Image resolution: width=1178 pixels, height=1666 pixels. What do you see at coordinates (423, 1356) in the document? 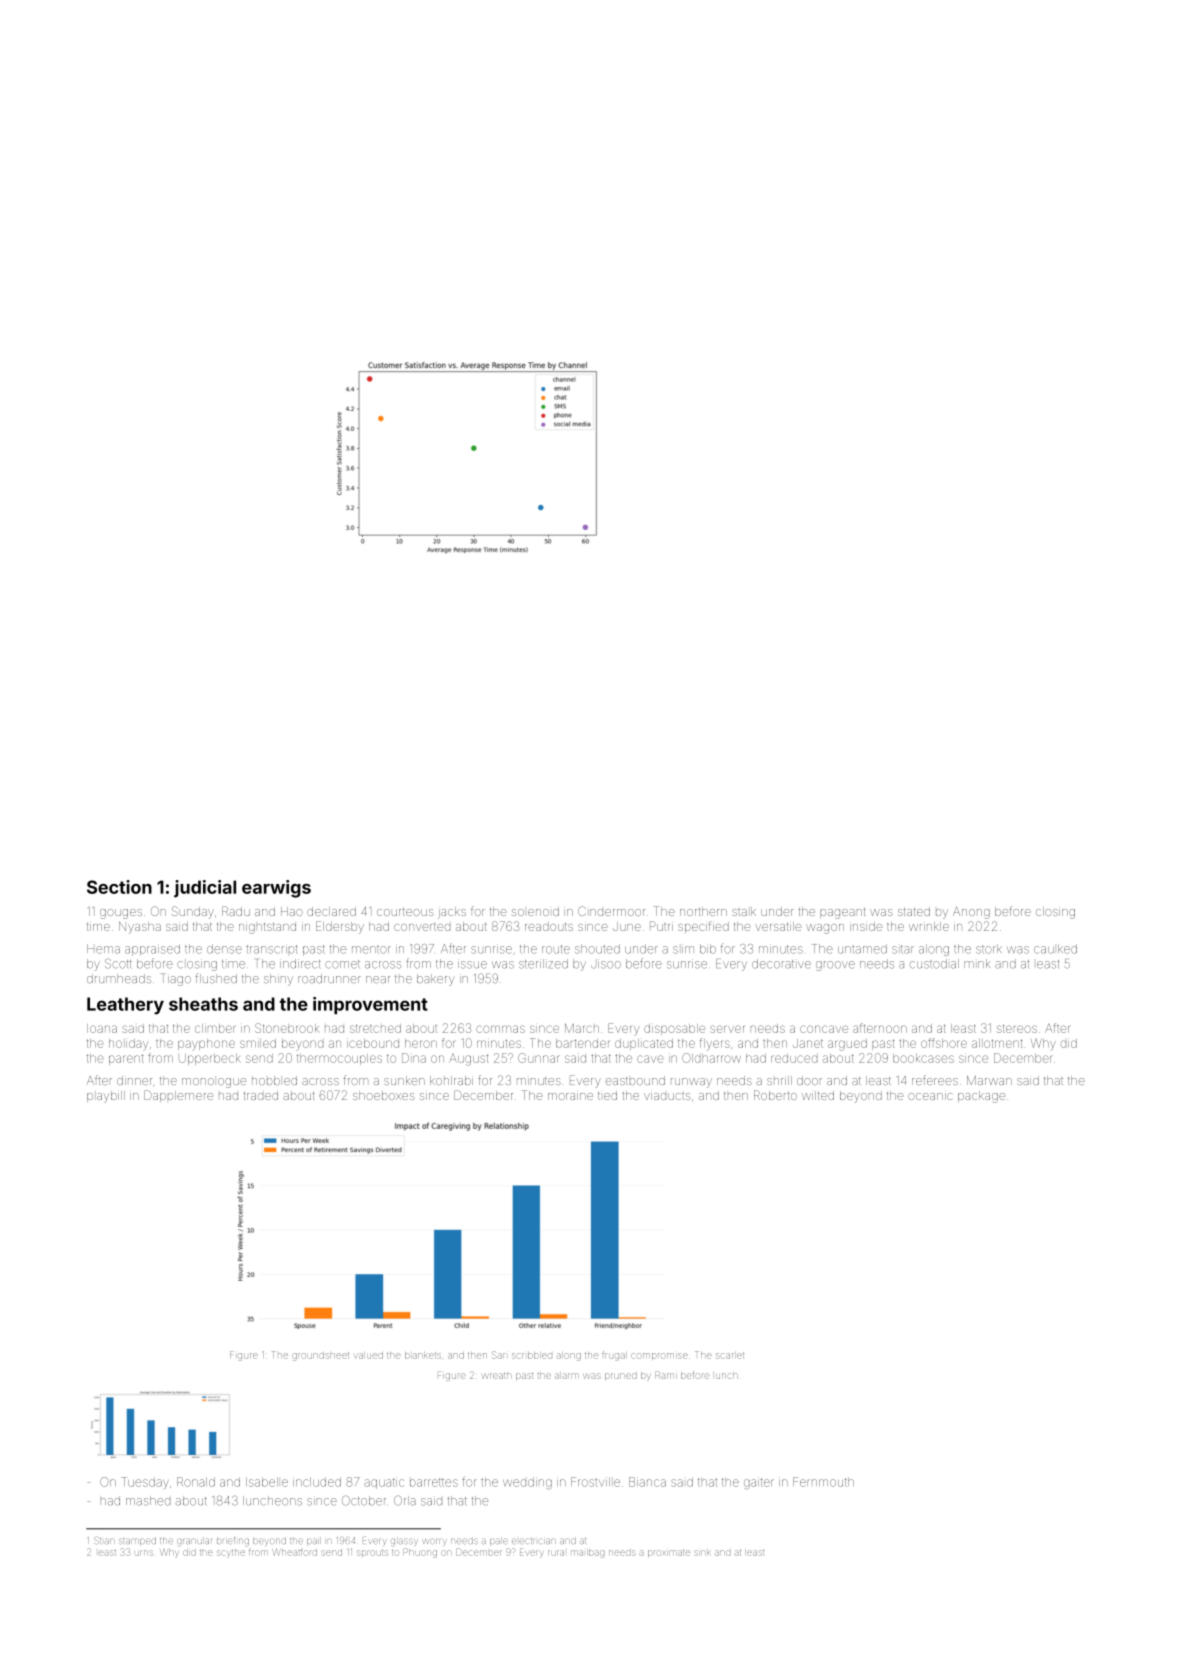
I see `blankets` at bounding box center [423, 1356].
